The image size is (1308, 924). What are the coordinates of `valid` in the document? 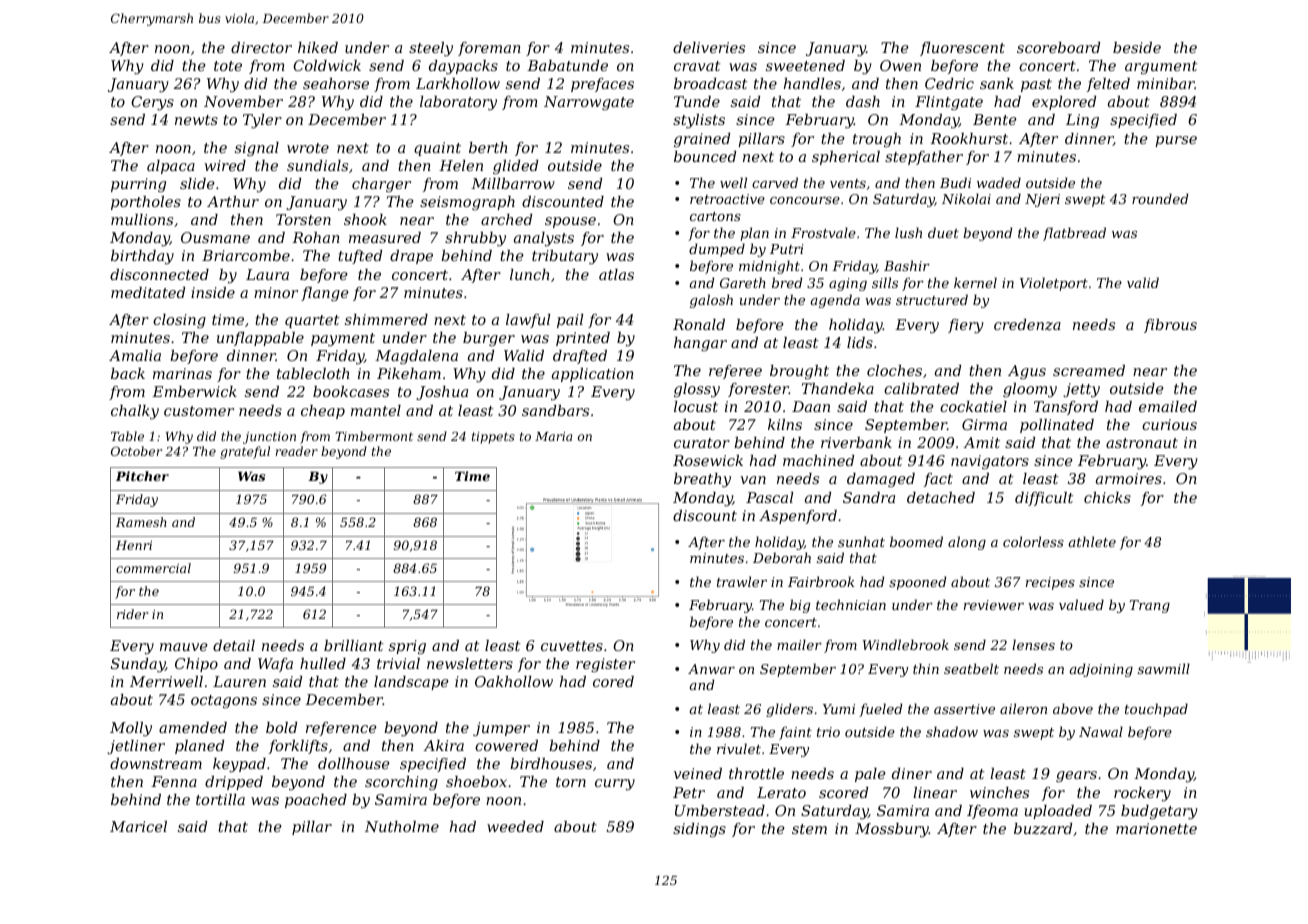 It's located at (1143, 282).
